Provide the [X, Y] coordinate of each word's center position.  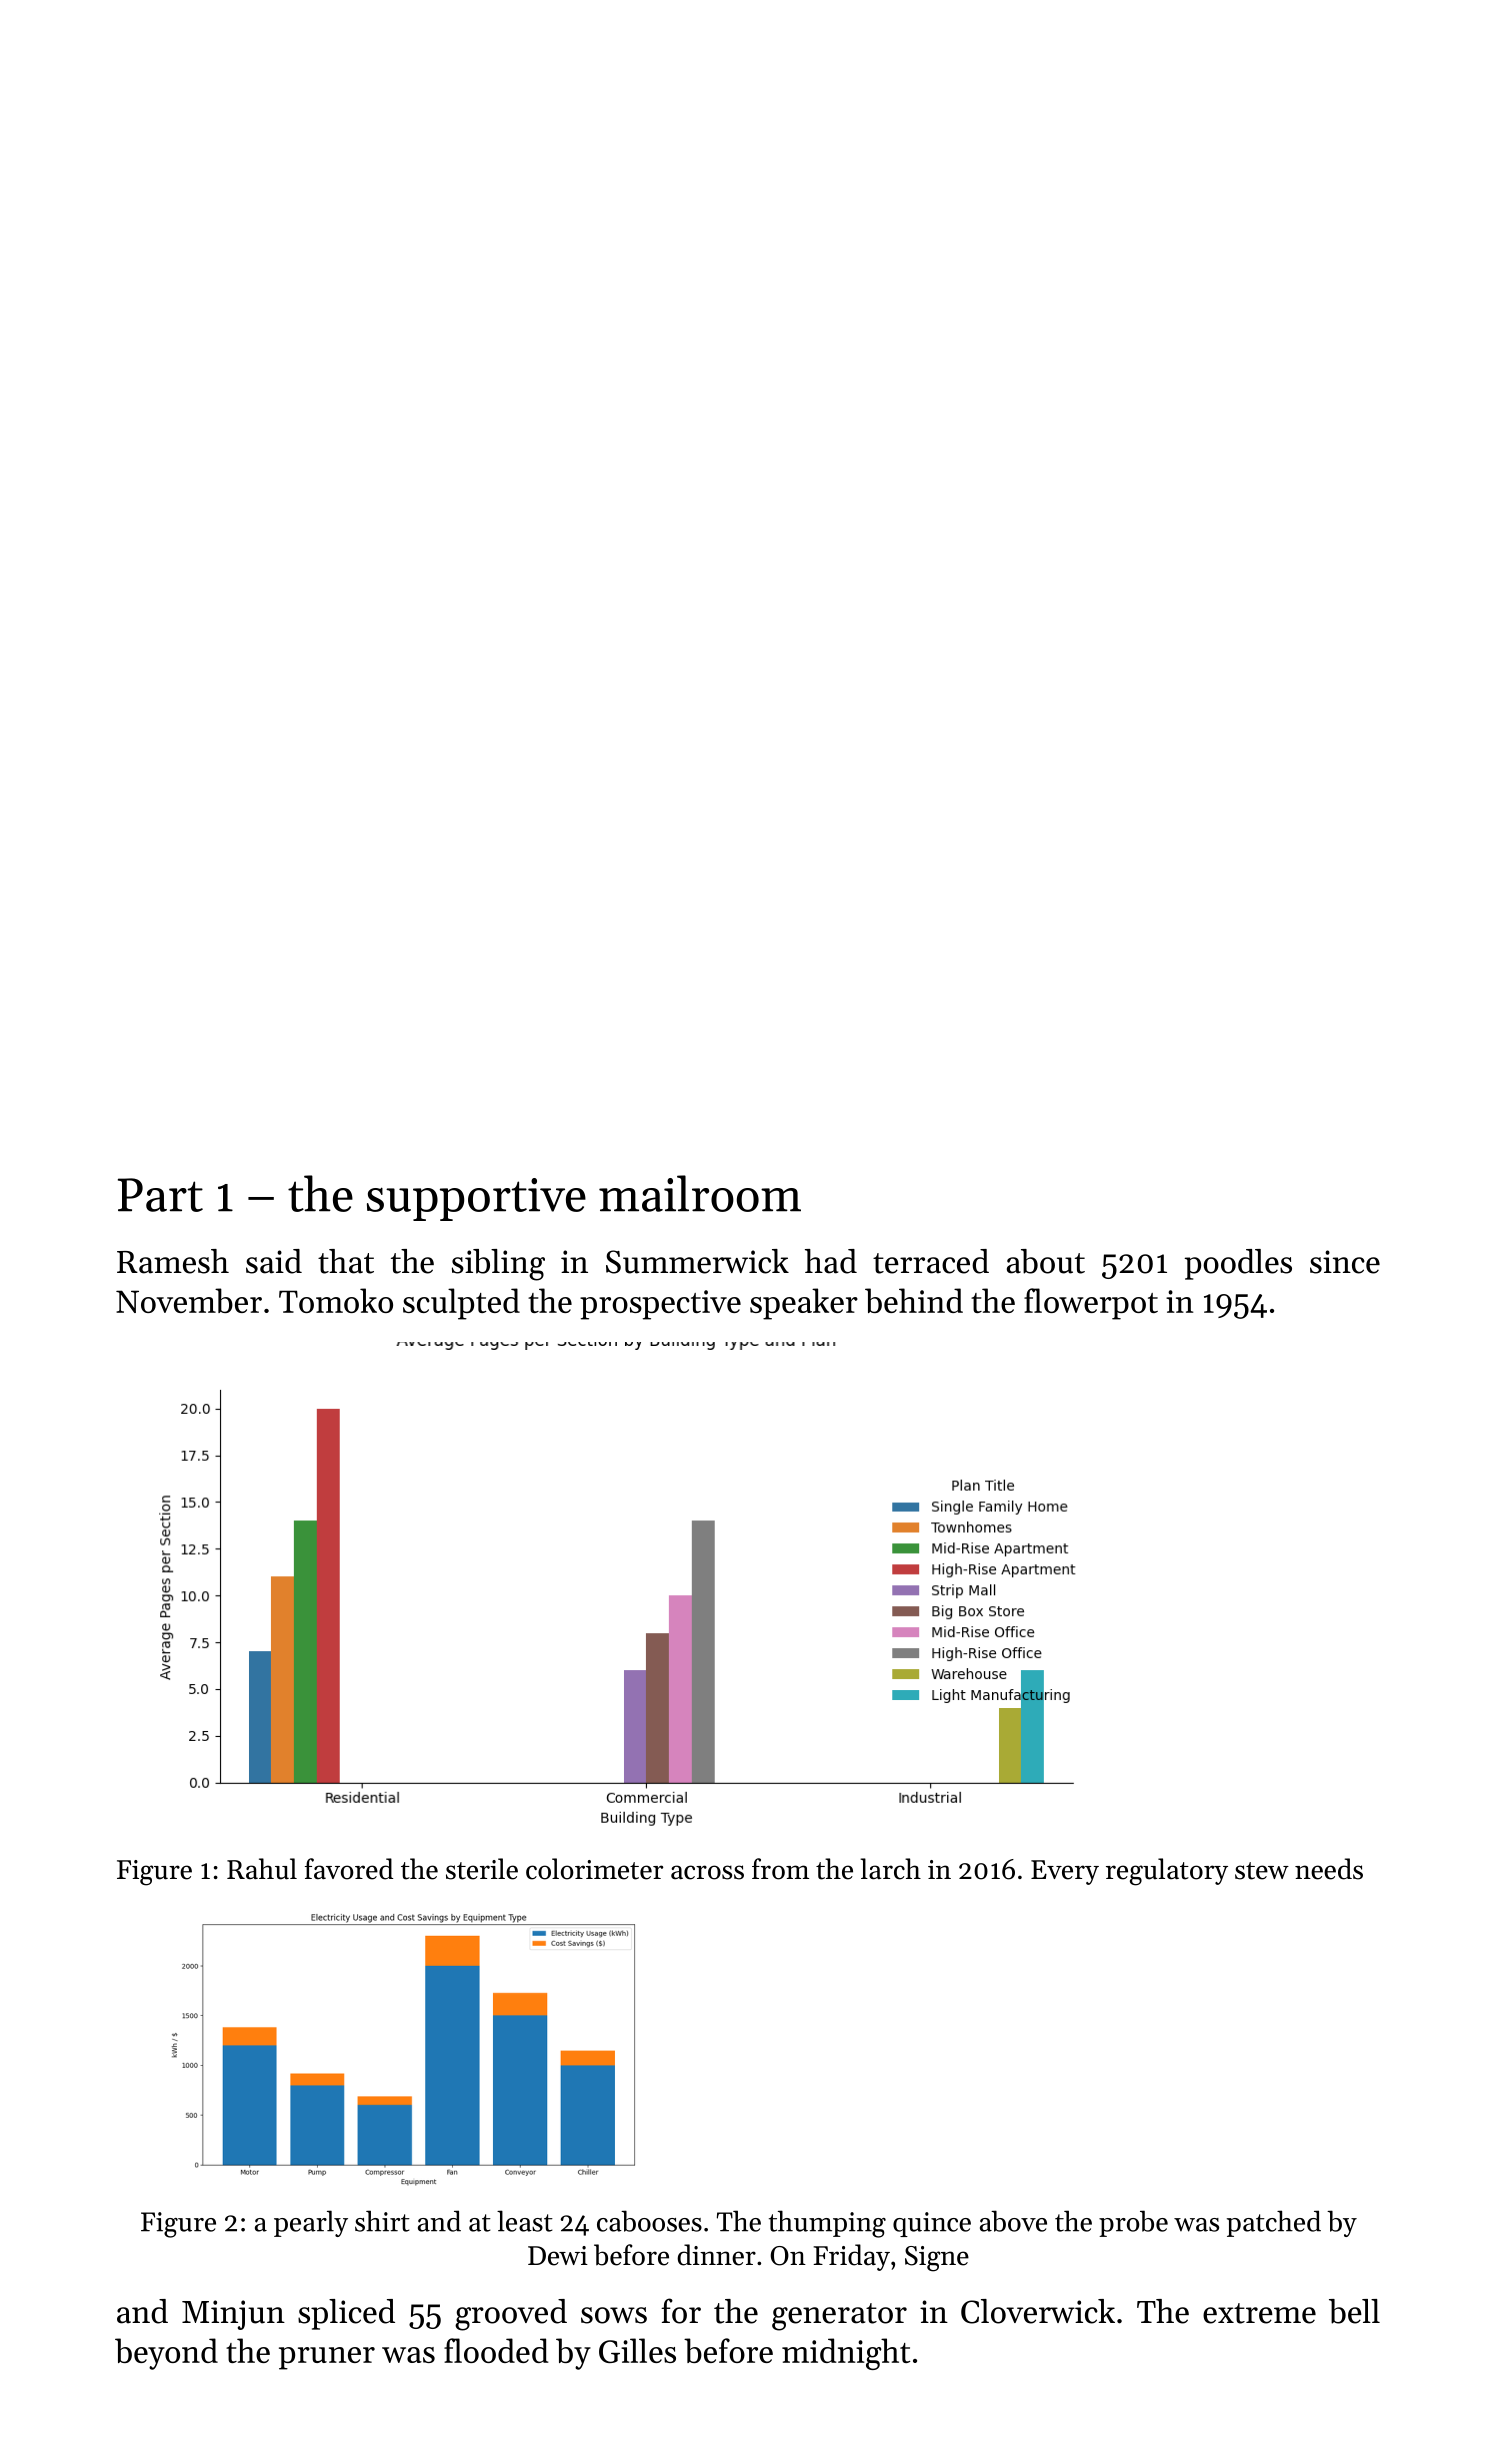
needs [1329, 1869]
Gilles [637, 2350]
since [1345, 1262]
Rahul [262, 1869]
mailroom [700, 1193]
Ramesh [173, 1261]
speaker [804, 1304]
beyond [166, 2354]
